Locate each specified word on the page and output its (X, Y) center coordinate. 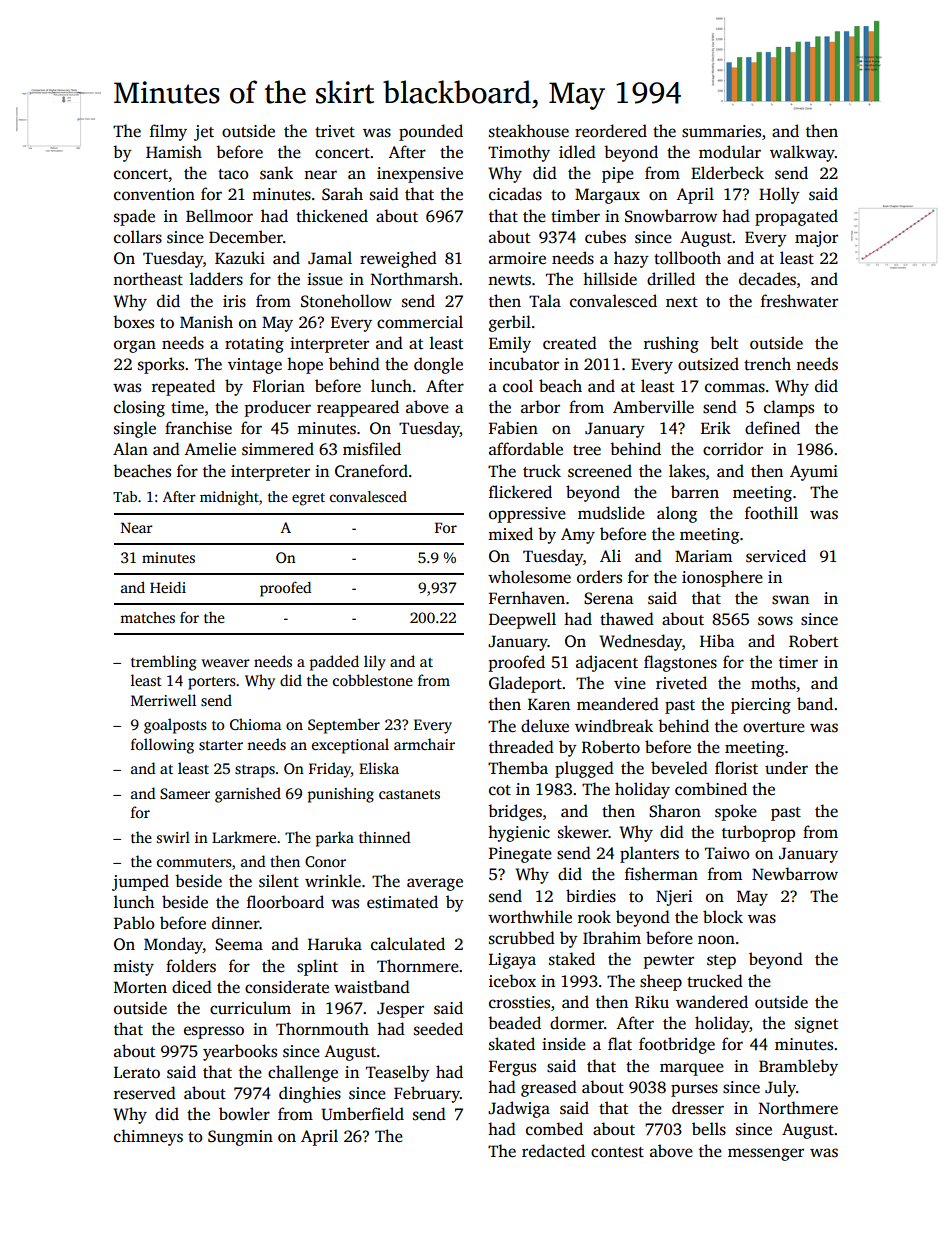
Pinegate (520, 855)
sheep (661, 982)
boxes (133, 322)
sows (775, 621)
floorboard (285, 902)
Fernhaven (527, 597)
